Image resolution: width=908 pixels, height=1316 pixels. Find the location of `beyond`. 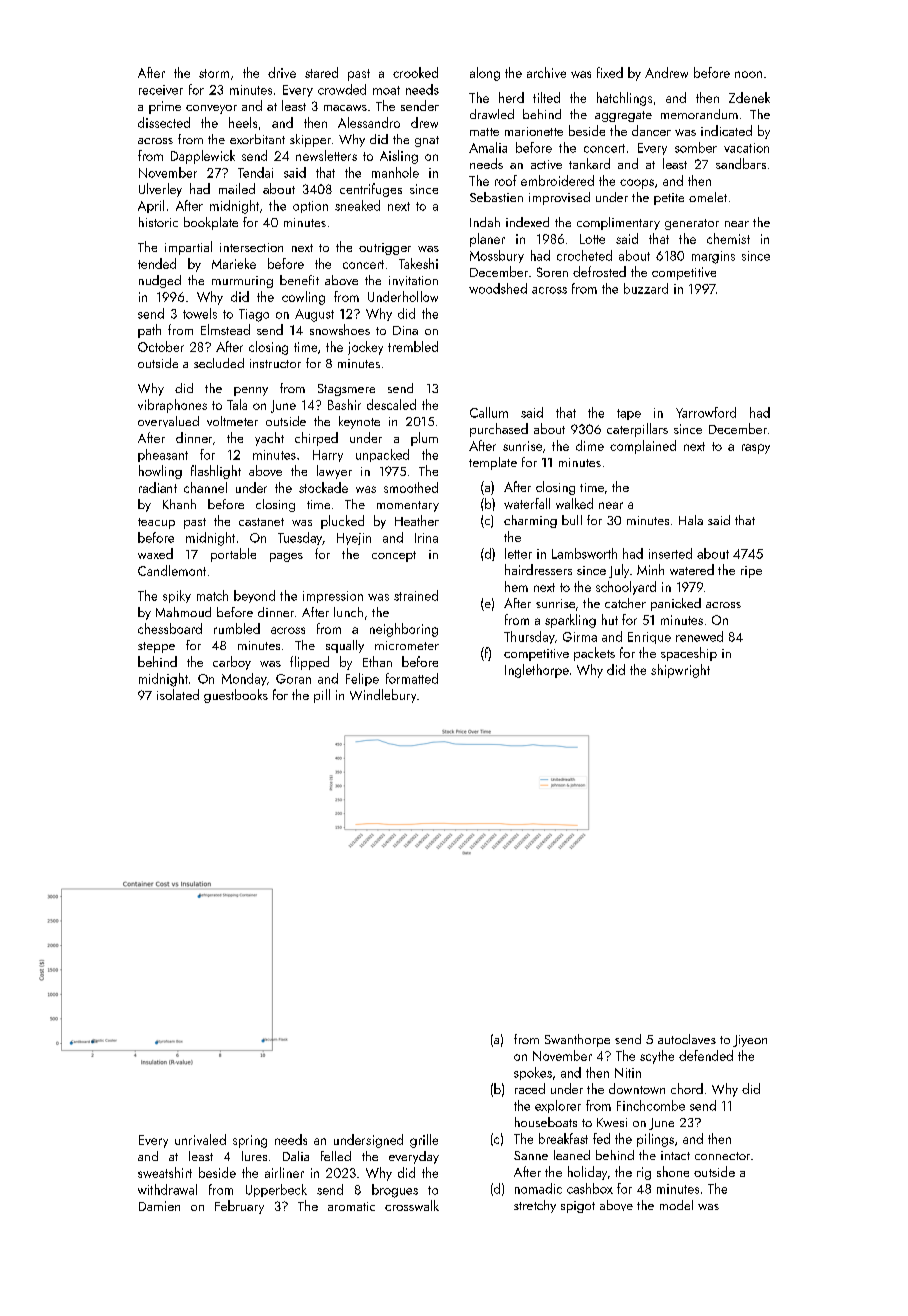

beyond is located at coordinates (254, 596).
